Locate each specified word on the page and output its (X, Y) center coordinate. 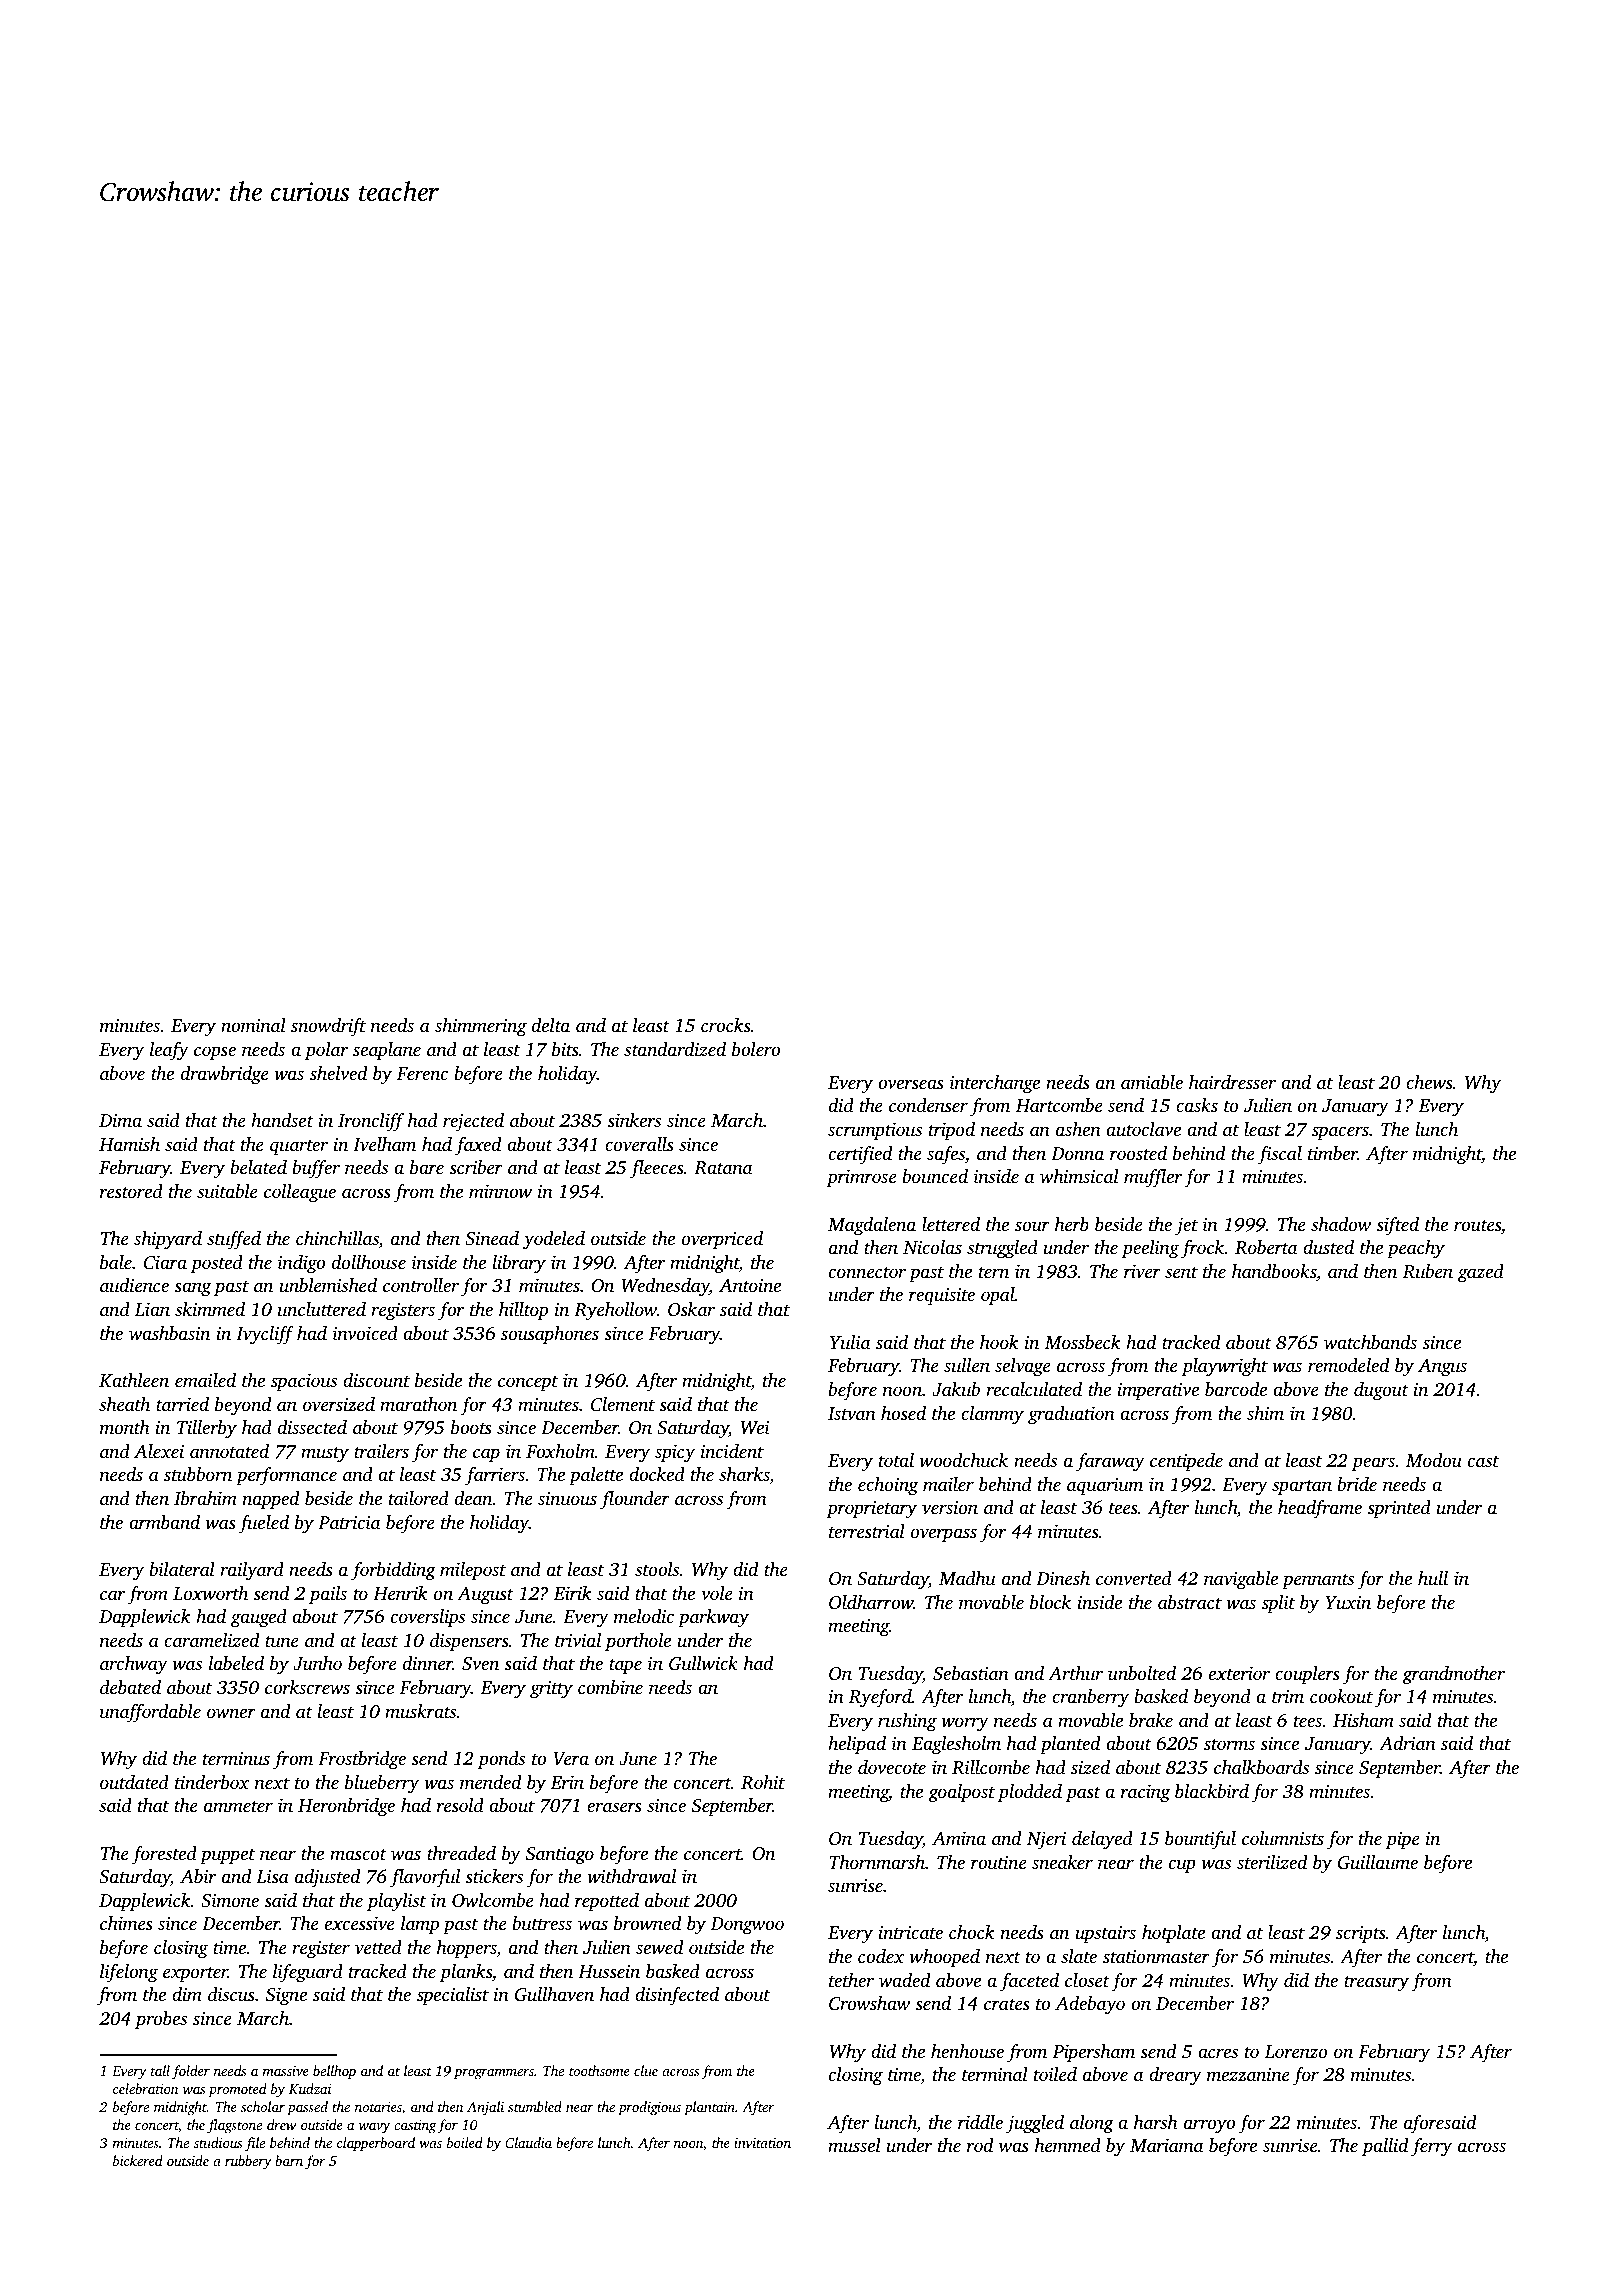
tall (160, 2070)
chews (1429, 1082)
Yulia (850, 1342)
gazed (1481, 1273)
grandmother (1453, 1675)
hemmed (1068, 2145)
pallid (1385, 2147)
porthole (638, 1642)
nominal (253, 1025)
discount (376, 1380)
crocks (726, 1025)
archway (134, 1665)
